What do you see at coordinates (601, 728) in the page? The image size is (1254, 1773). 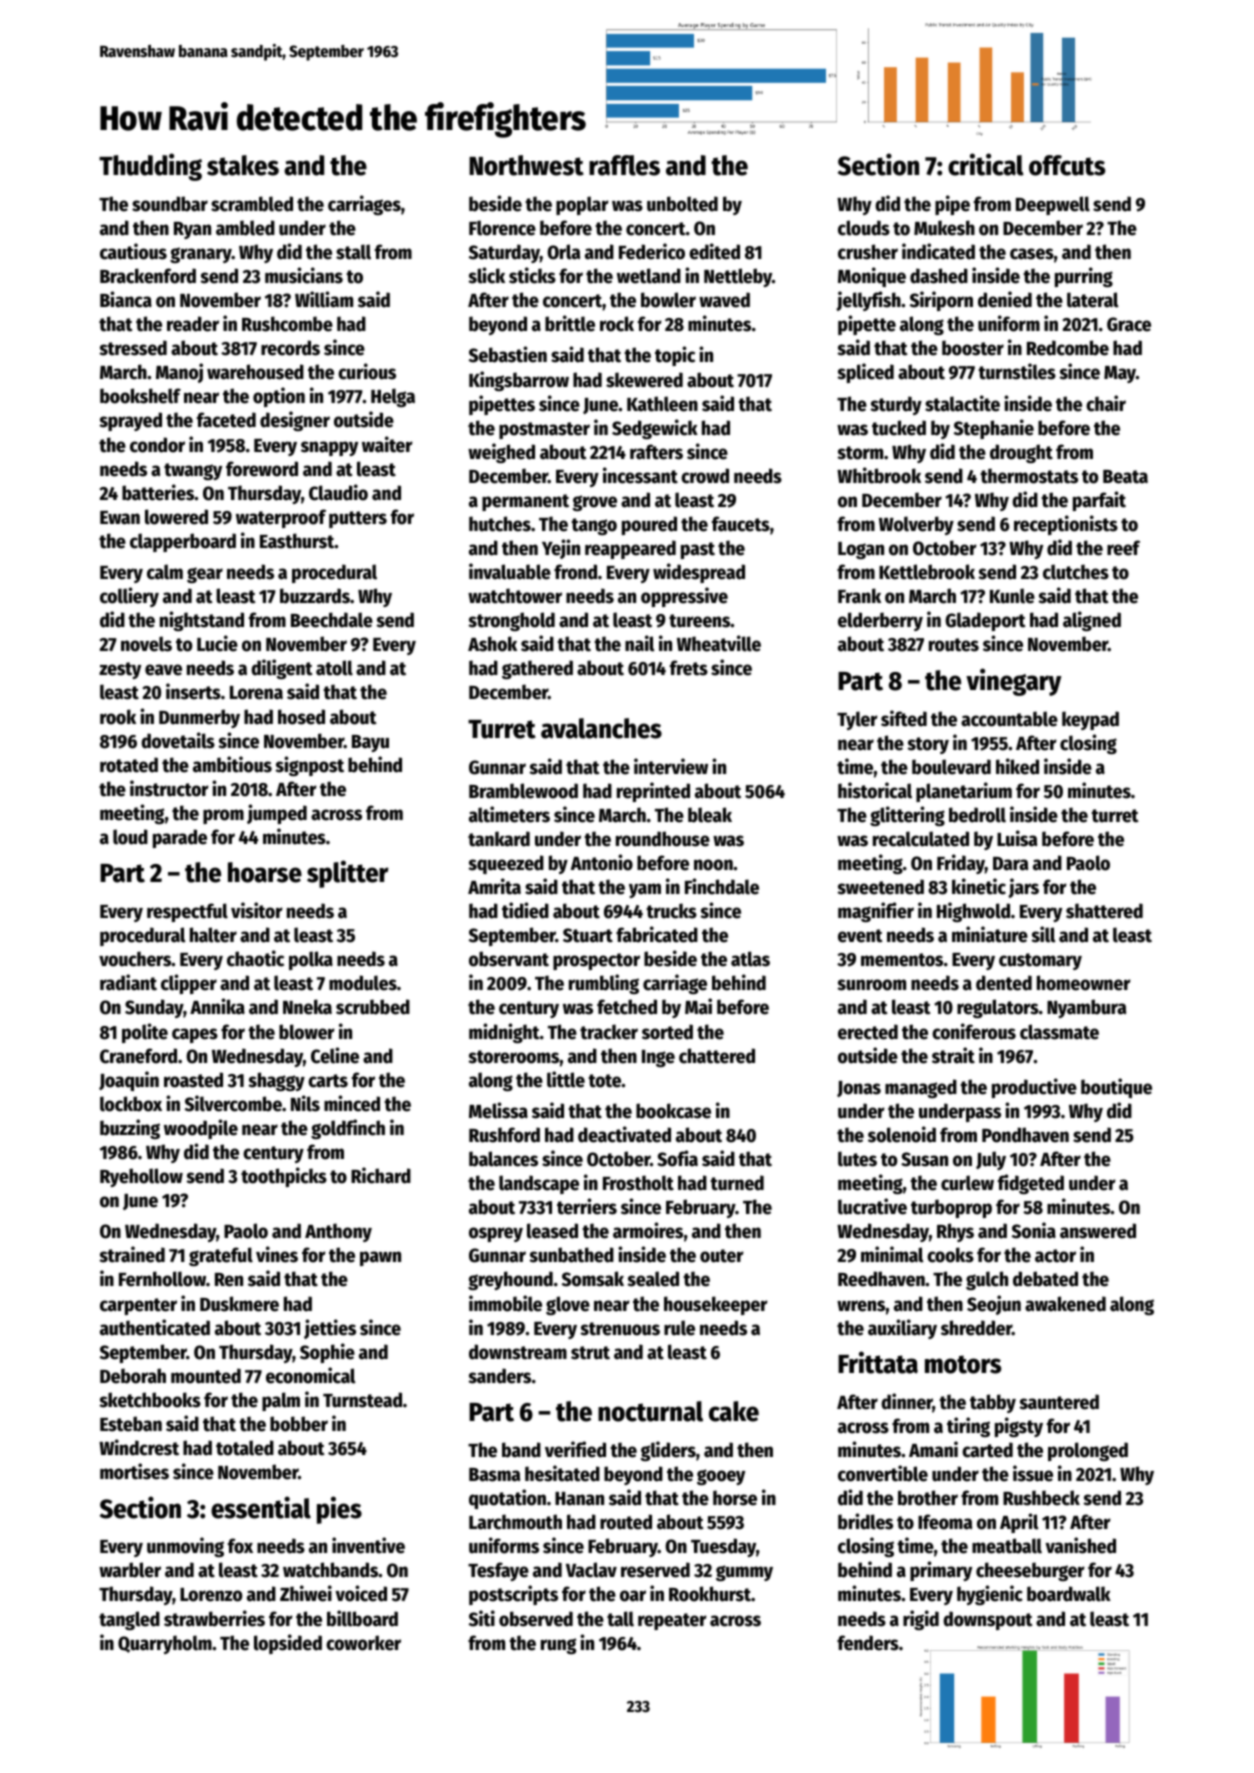 I see `avalanches` at bounding box center [601, 728].
